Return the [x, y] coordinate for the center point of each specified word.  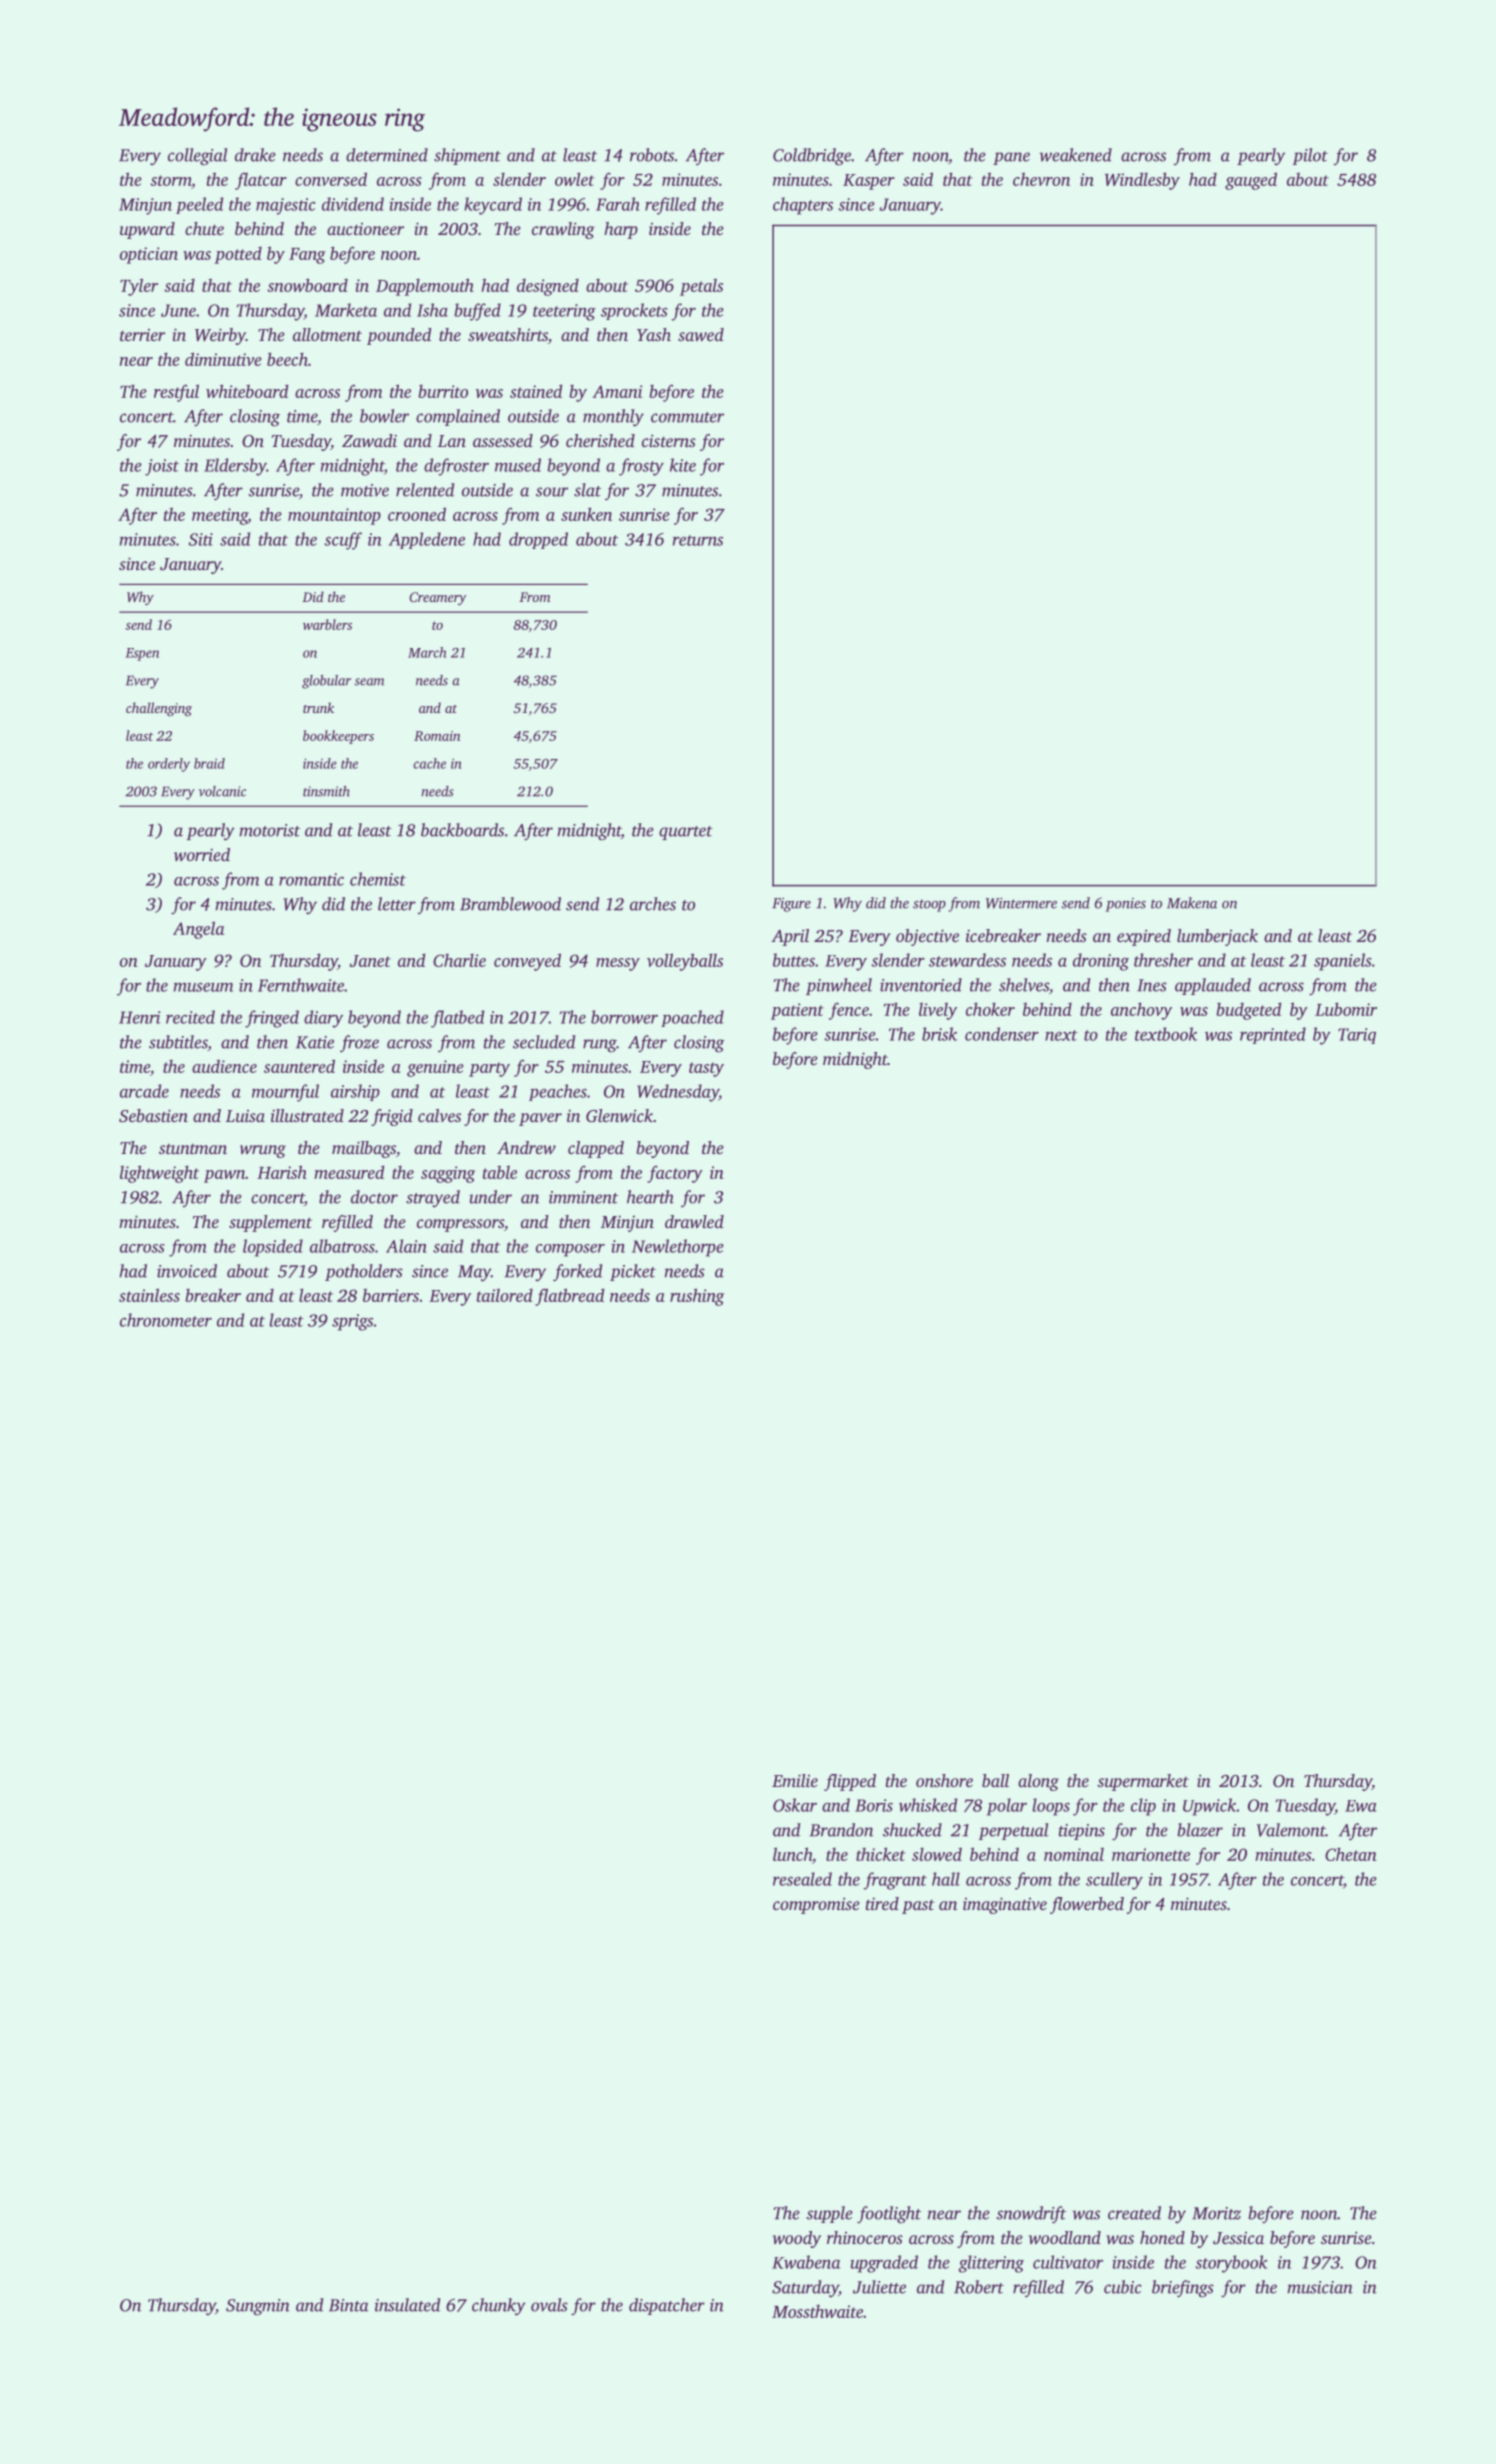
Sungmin [258, 2307]
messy [618, 964]
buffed [477, 312]
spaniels [1343, 962]
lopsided [273, 1248]
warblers [327, 624]
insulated [407, 2305]
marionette [1151, 1854]
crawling [563, 230]
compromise [816, 1905]
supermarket [1143, 1782]
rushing [697, 1297]
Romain [437, 736]
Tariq [1357, 1036]
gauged [1251, 181]
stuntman [193, 1149]
